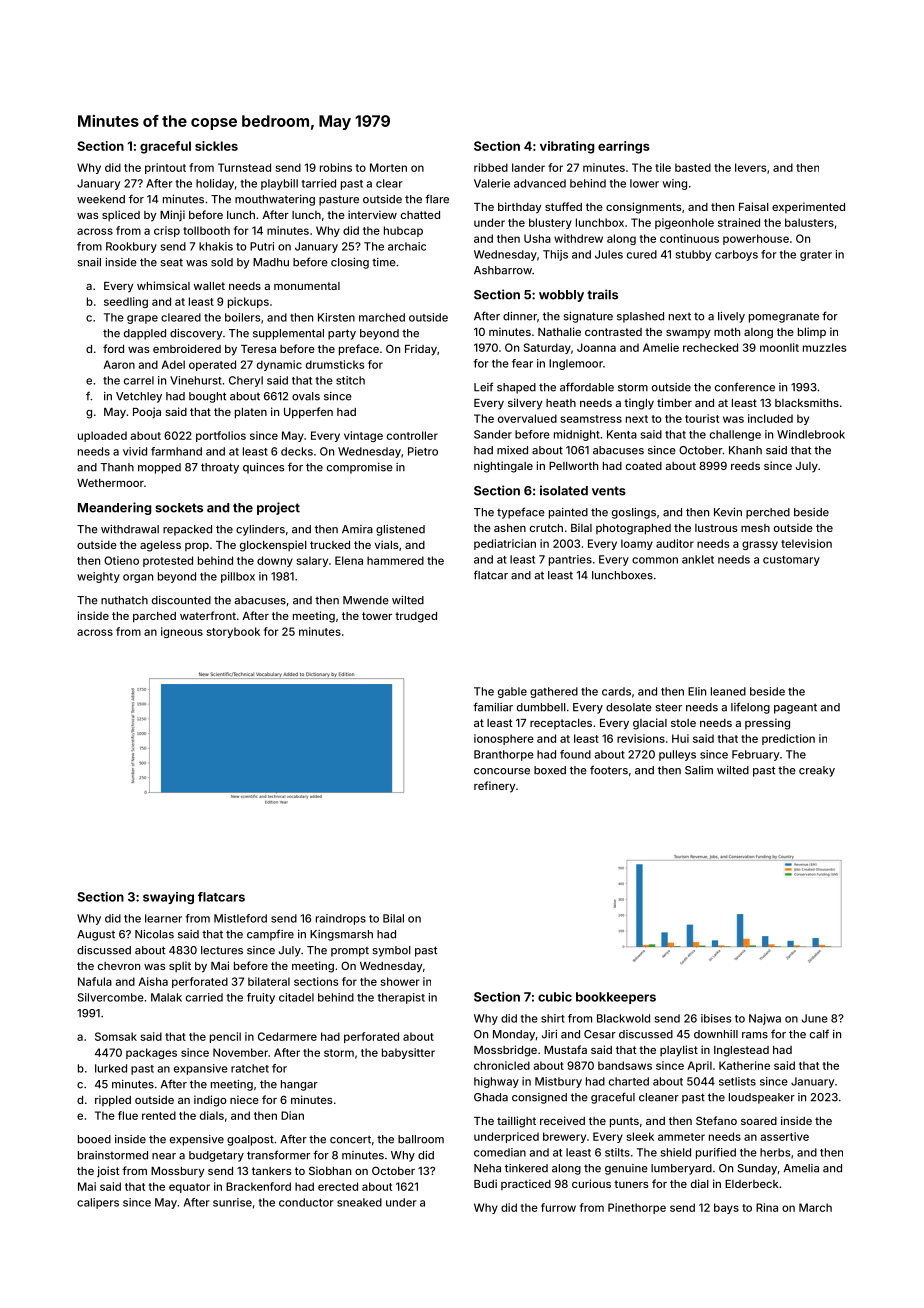 This image has width=924, height=1308. I want to click on printout, so click(165, 168).
